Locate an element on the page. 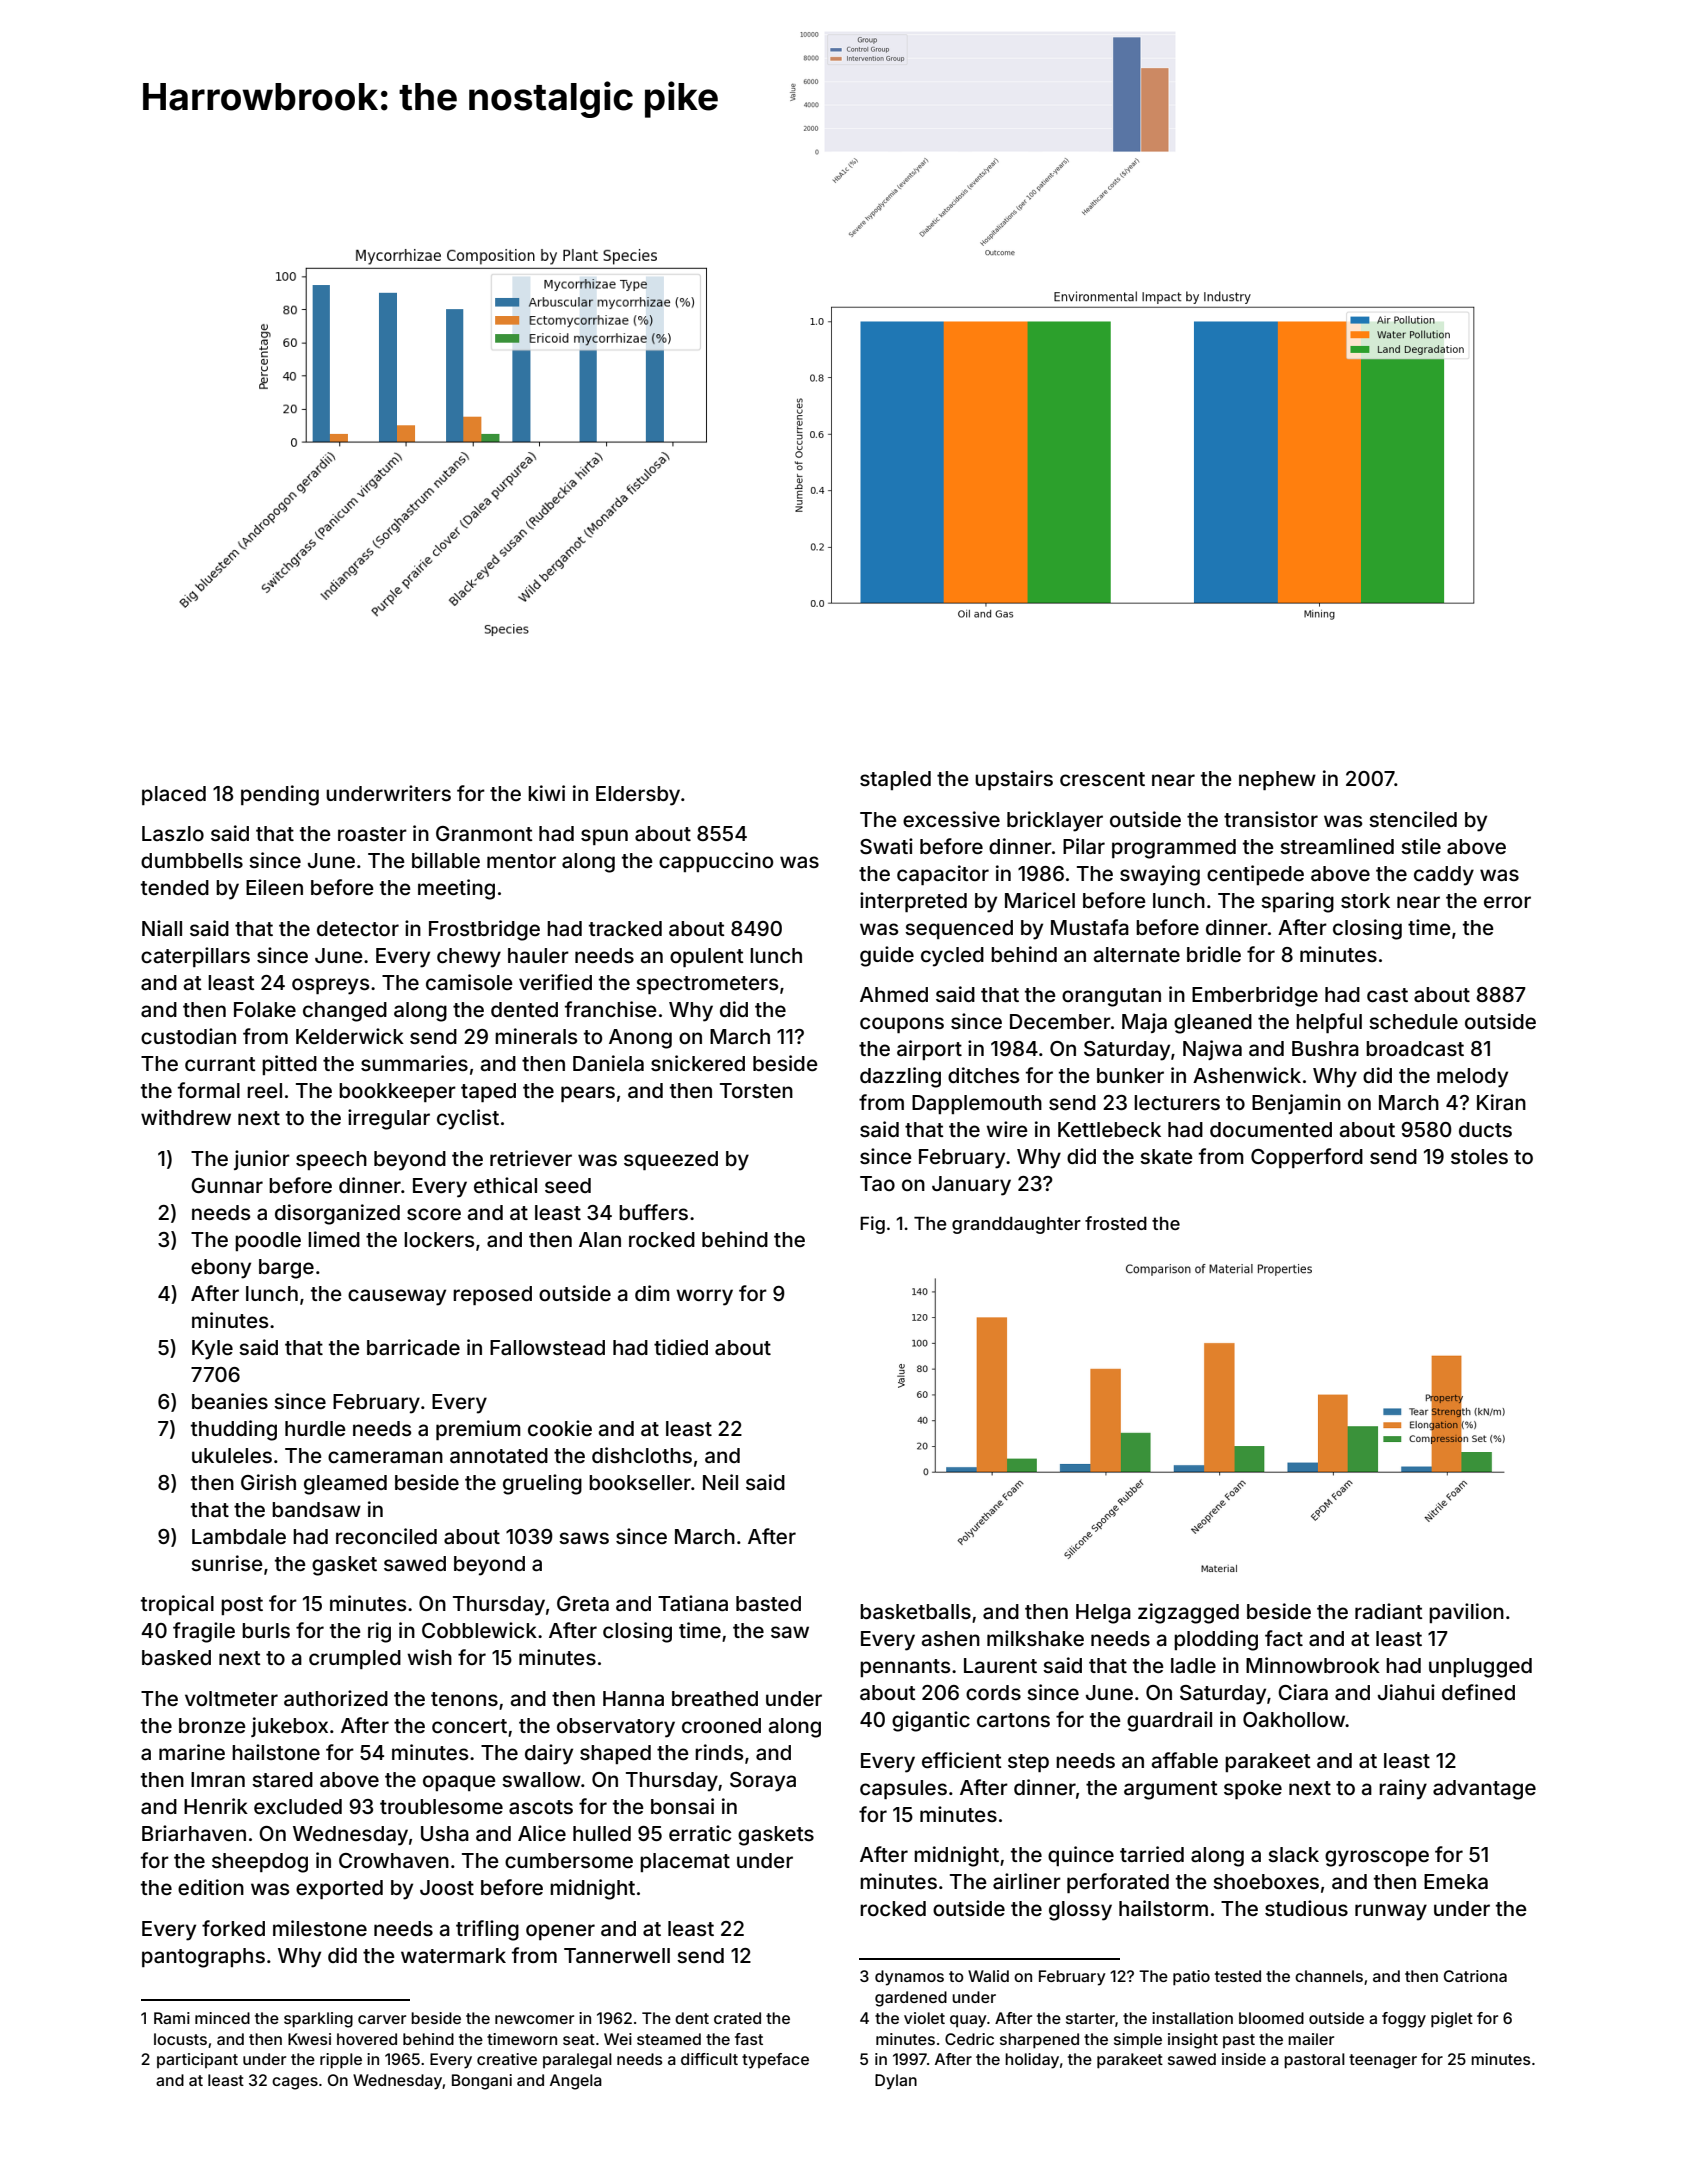 The width and height of the page is (1683, 2178). Oakhollow is located at coordinates (1294, 1719).
